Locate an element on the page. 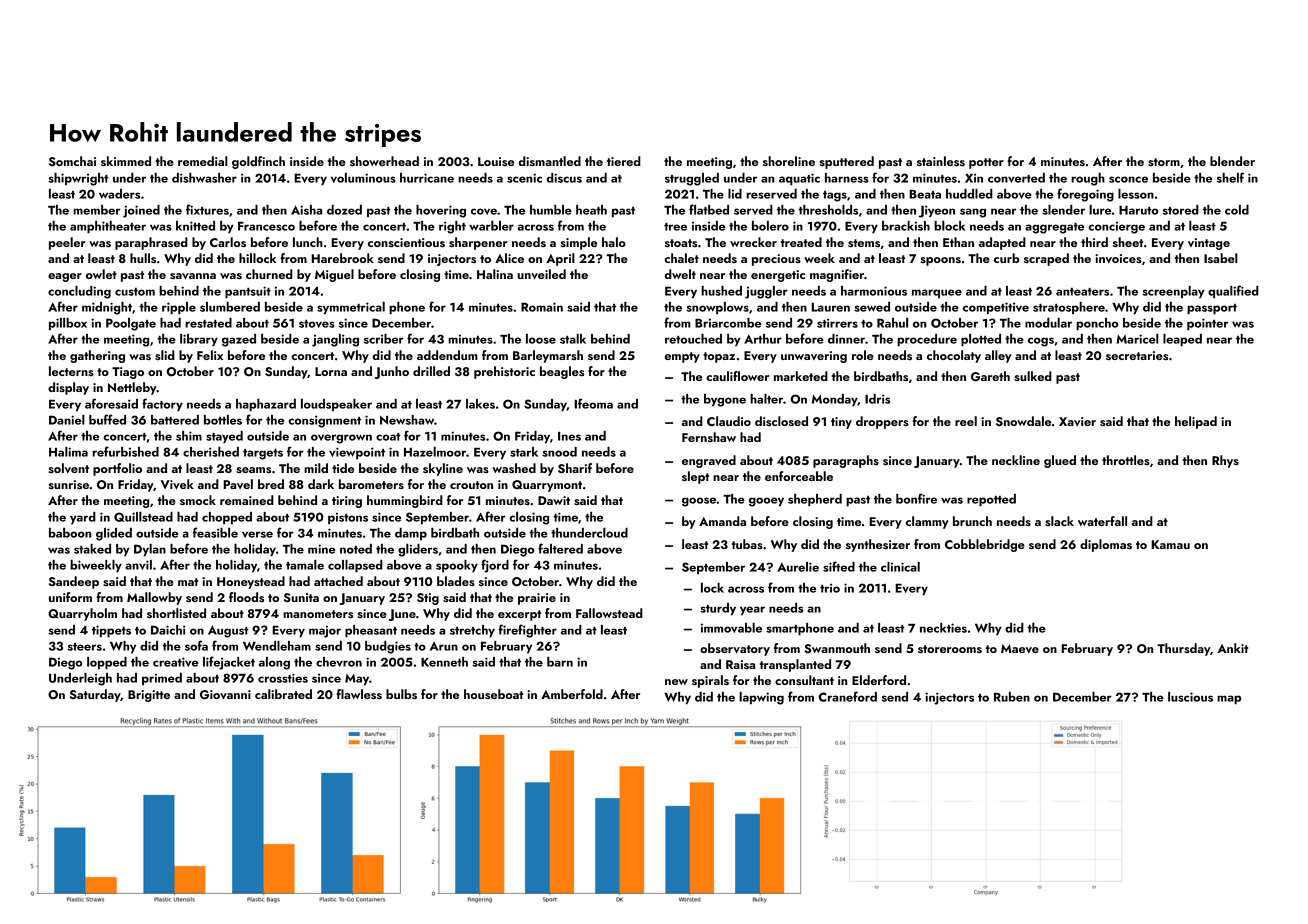 This page has width=1308, height=924. voluminous is located at coordinates (363, 178).
